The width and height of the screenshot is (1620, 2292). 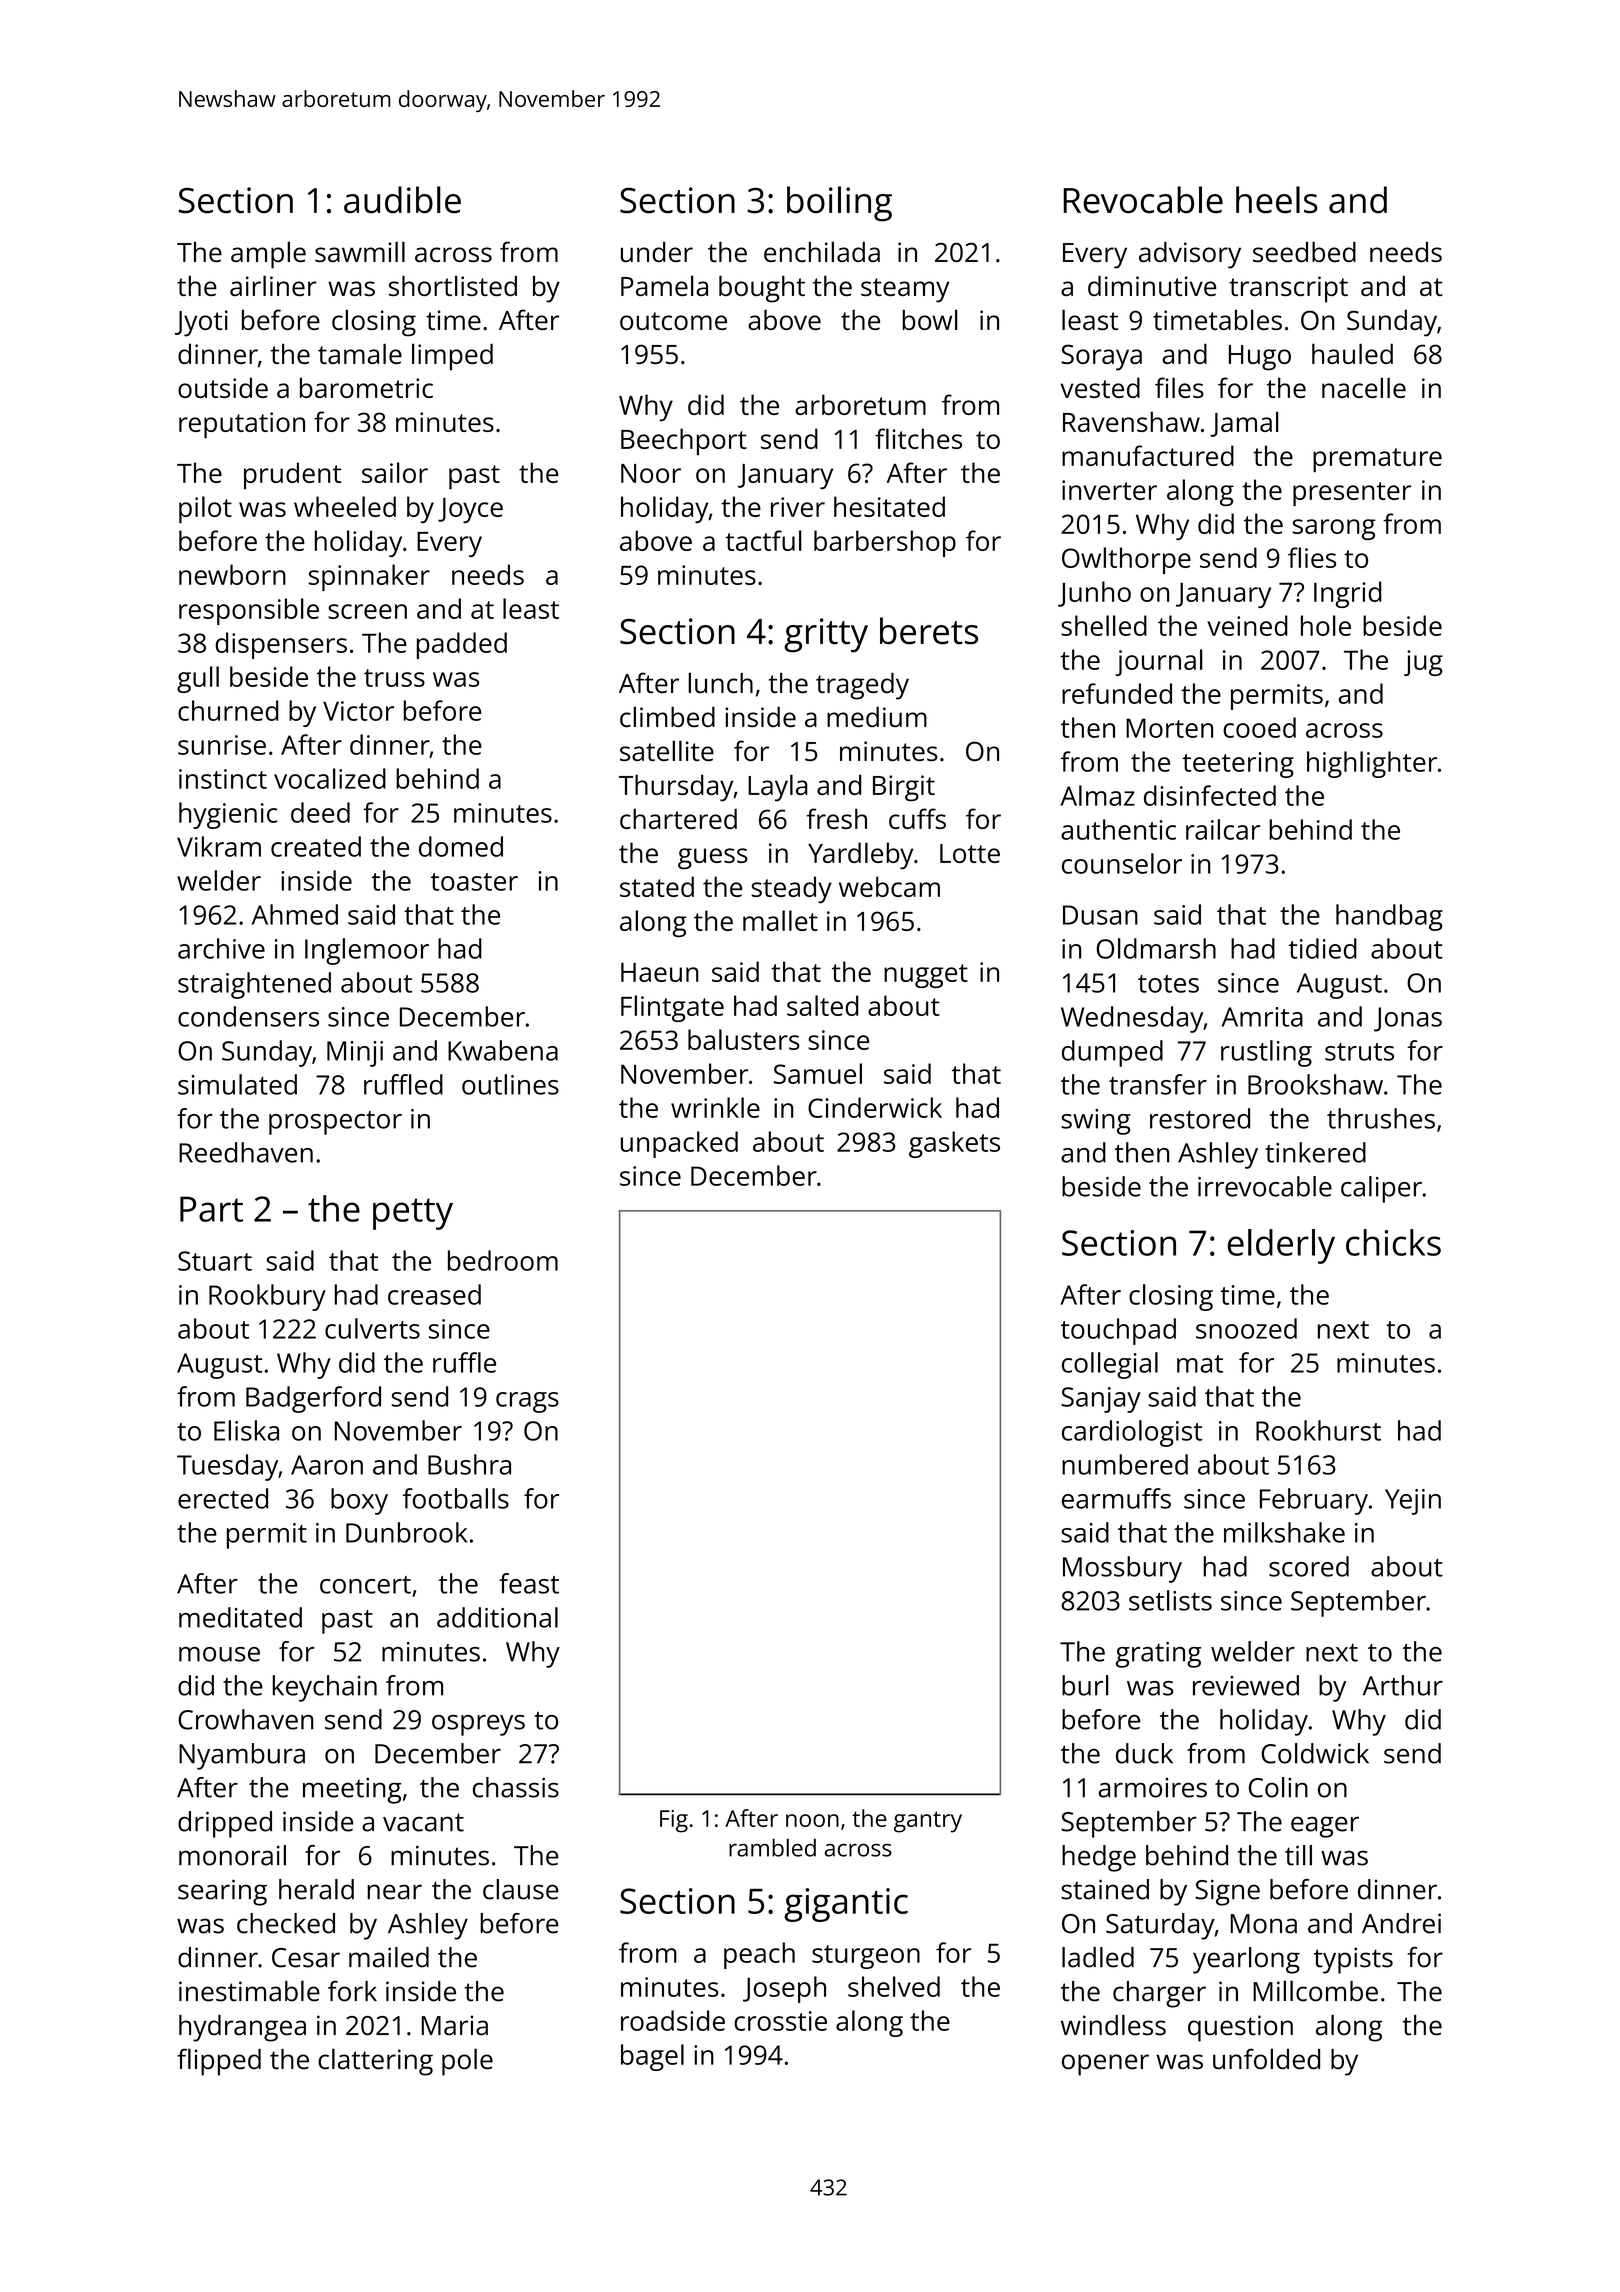 What do you see at coordinates (812, 1820) in the screenshot?
I see `noon` at bounding box center [812, 1820].
